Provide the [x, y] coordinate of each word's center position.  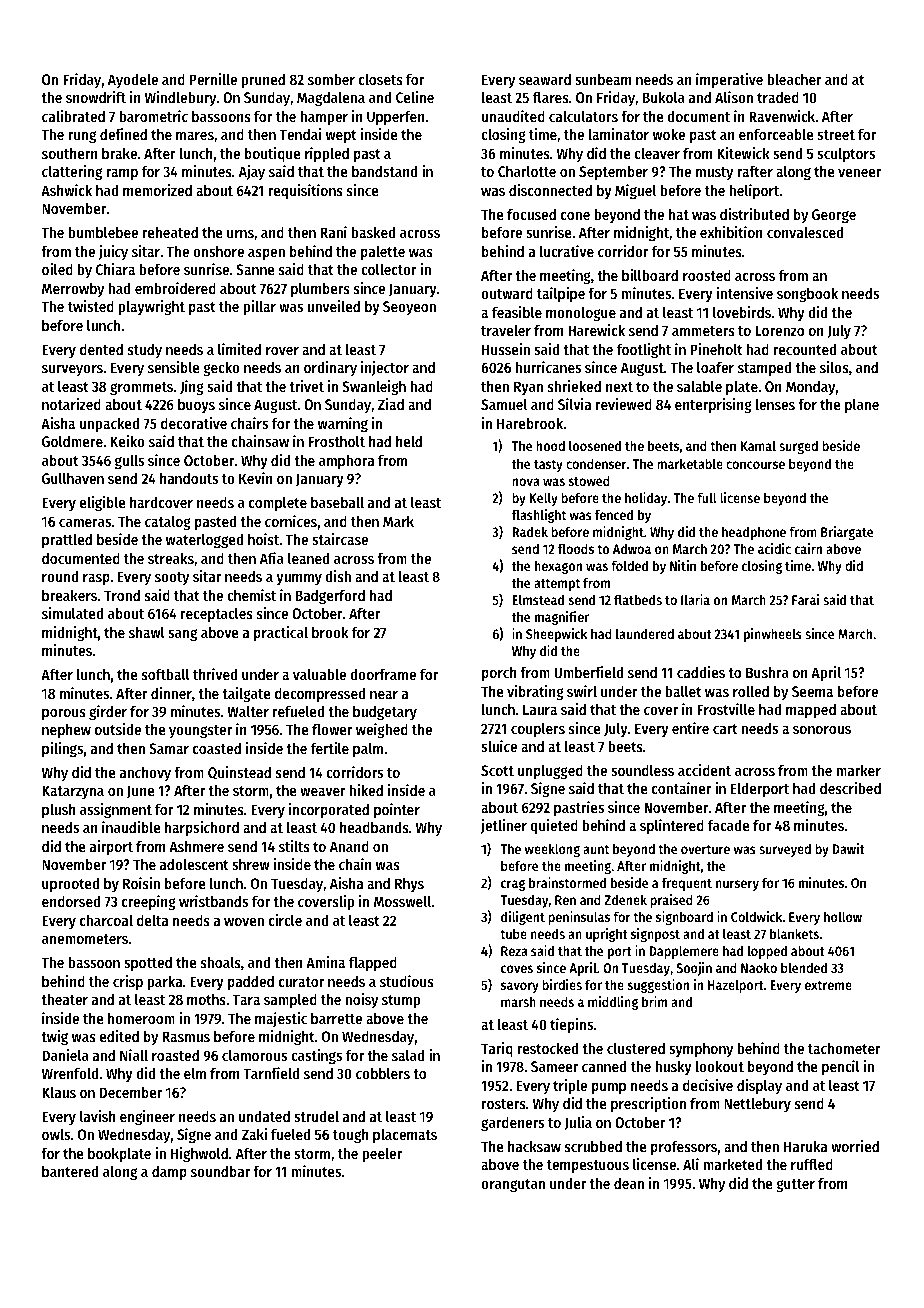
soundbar [220, 1171]
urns [240, 234]
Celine [415, 97]
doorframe [383, 674]
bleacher [794, 79]
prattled [67, 540]
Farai [805, 599]
